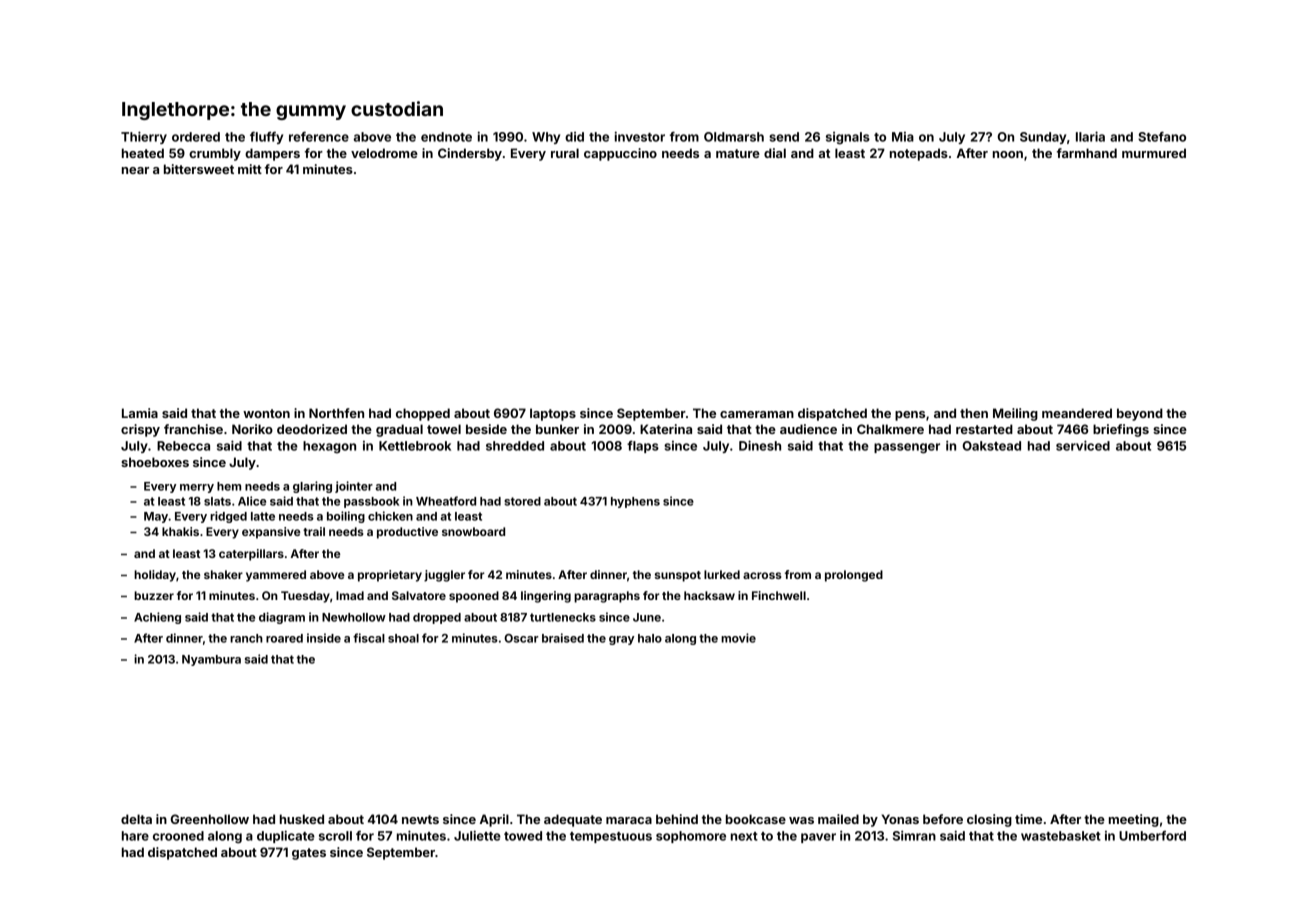 Image resolution: width=1308 pixels, height=924 pixels. Describe the element at coordinates (155, 462) in the screenshot. I see `shoeboxes` at that location.
